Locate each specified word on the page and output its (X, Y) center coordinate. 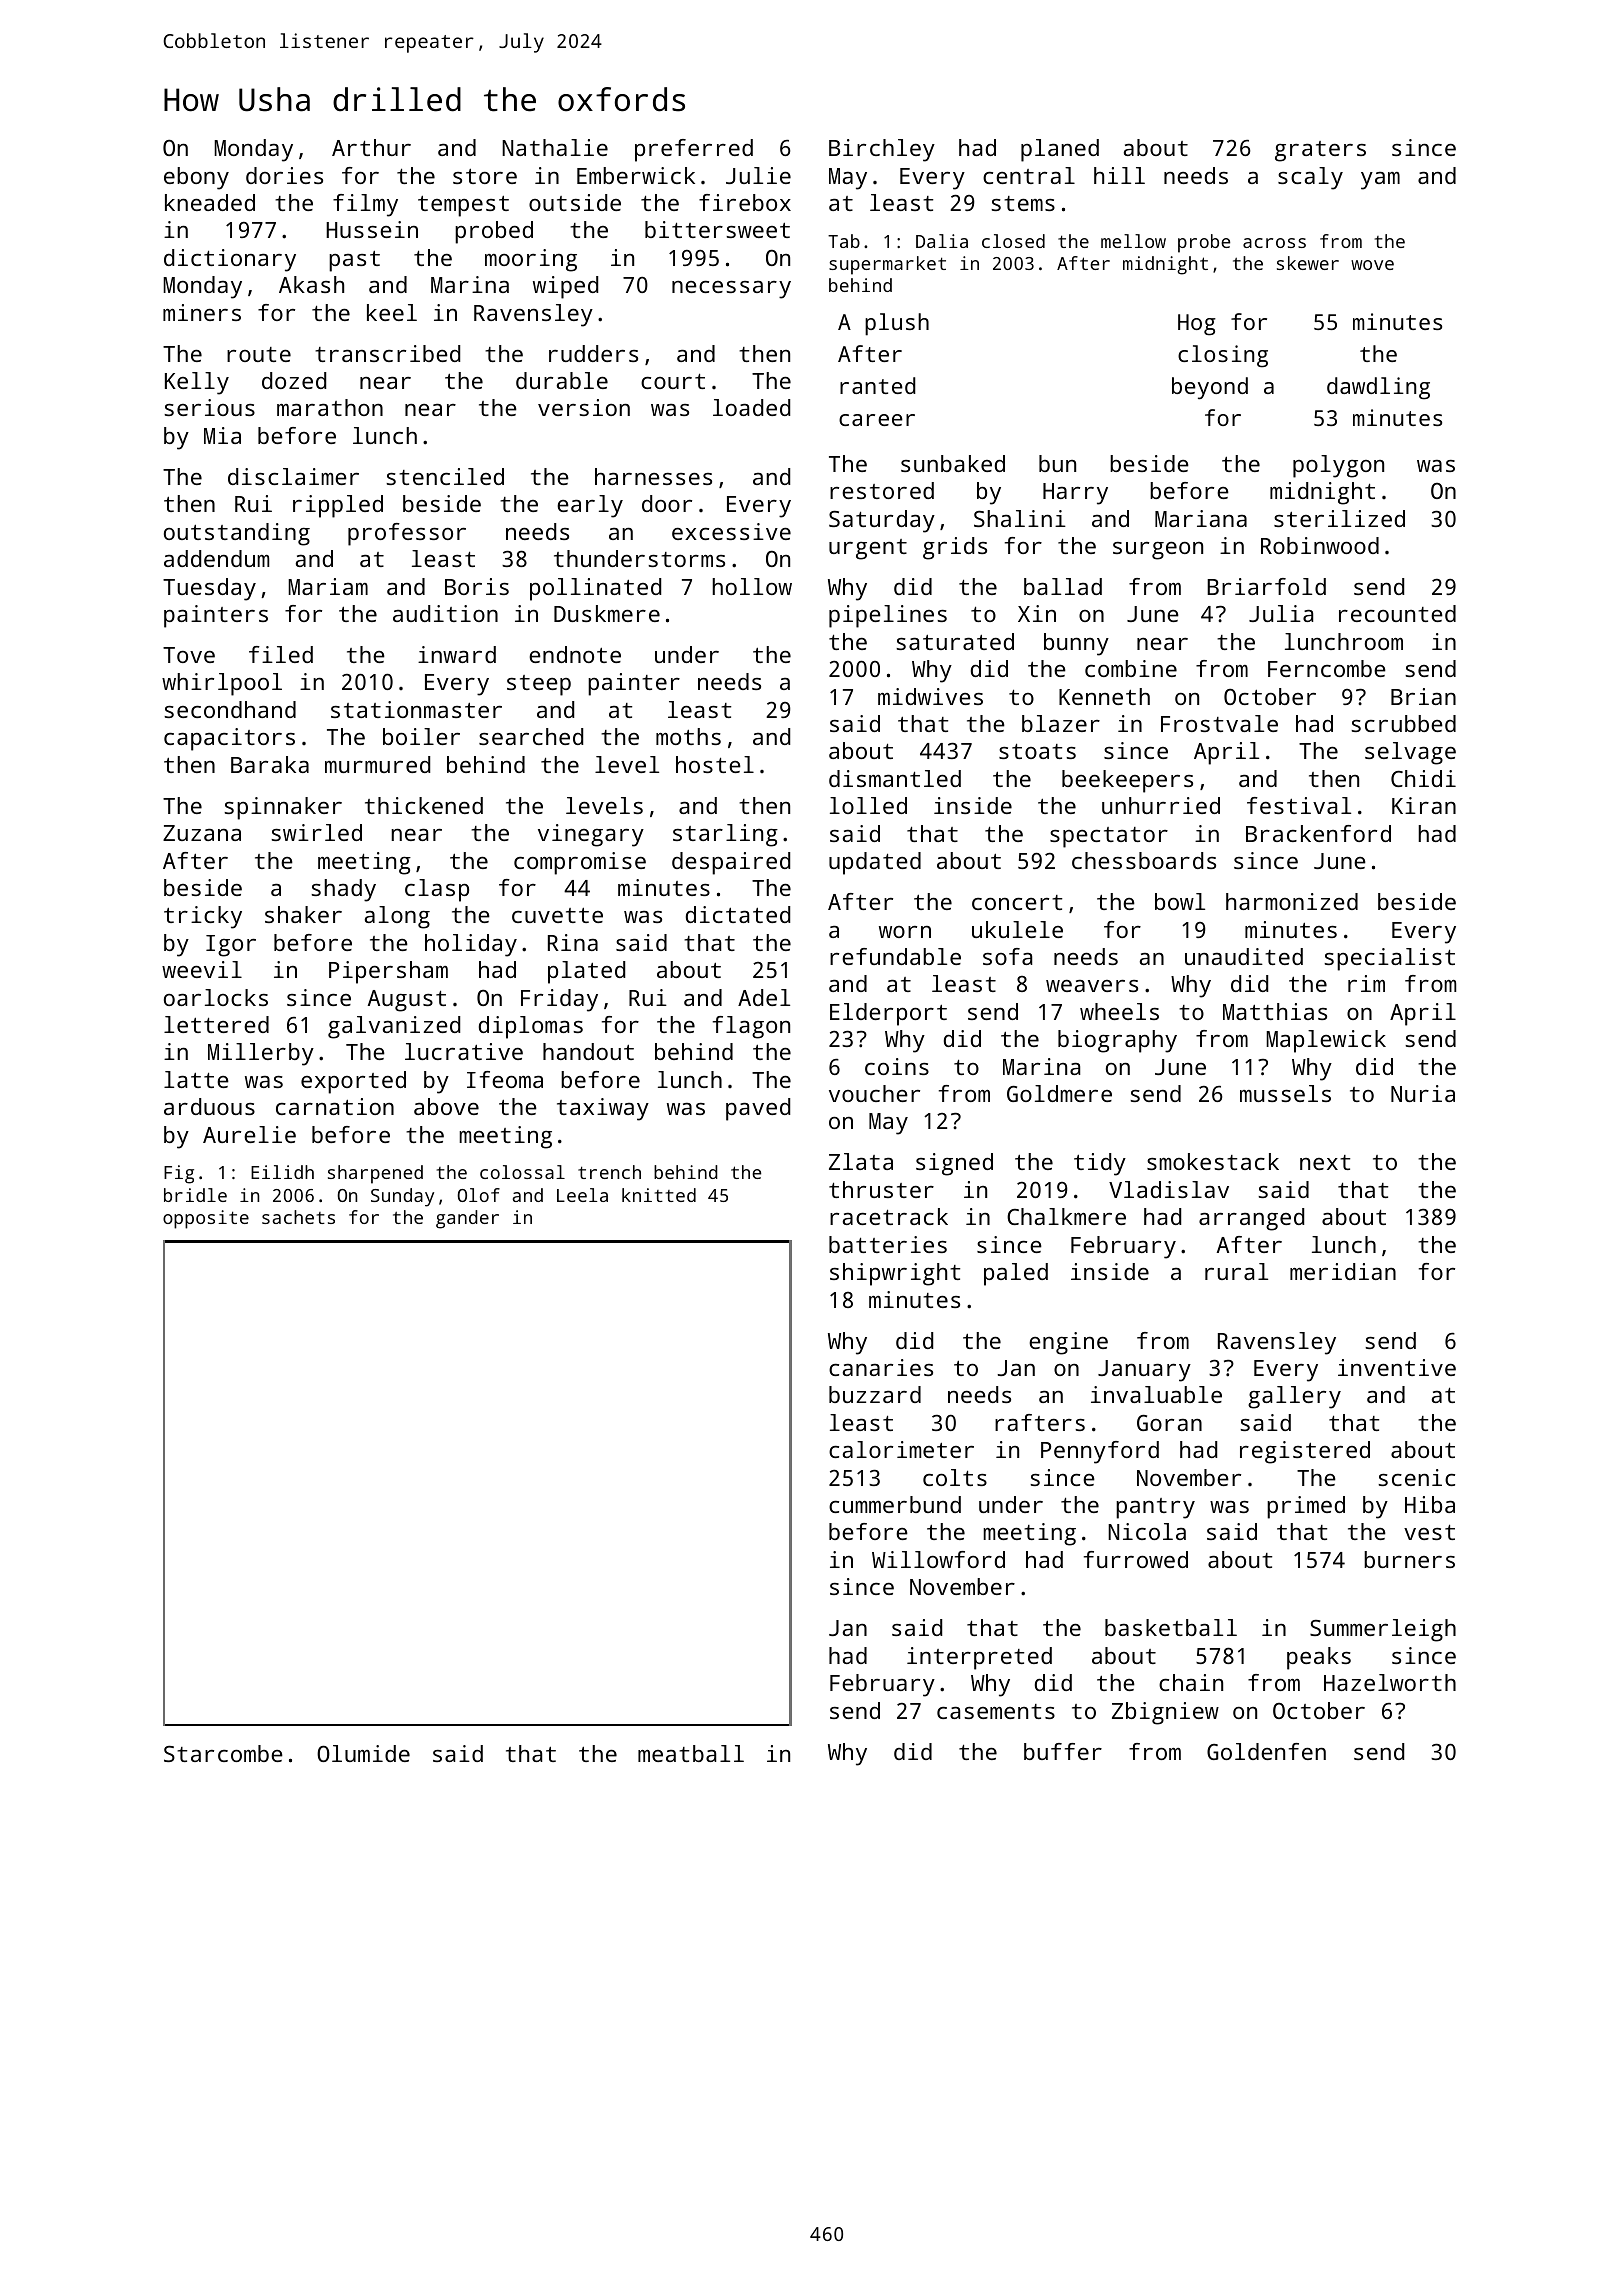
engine (1068, 1343)
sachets (298, 1217)
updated (875, 863)
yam (1380, 181)
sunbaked (953, 463)
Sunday (402, 1197)
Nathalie (555, 147)
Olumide (363, 1753)
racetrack (889, 1216)
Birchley (882, 150)
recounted (1397, 613)
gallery (1294, 1397)
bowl (1180, 901)
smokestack (1213, 1161)
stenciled (445, 476)
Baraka (270, 764)
